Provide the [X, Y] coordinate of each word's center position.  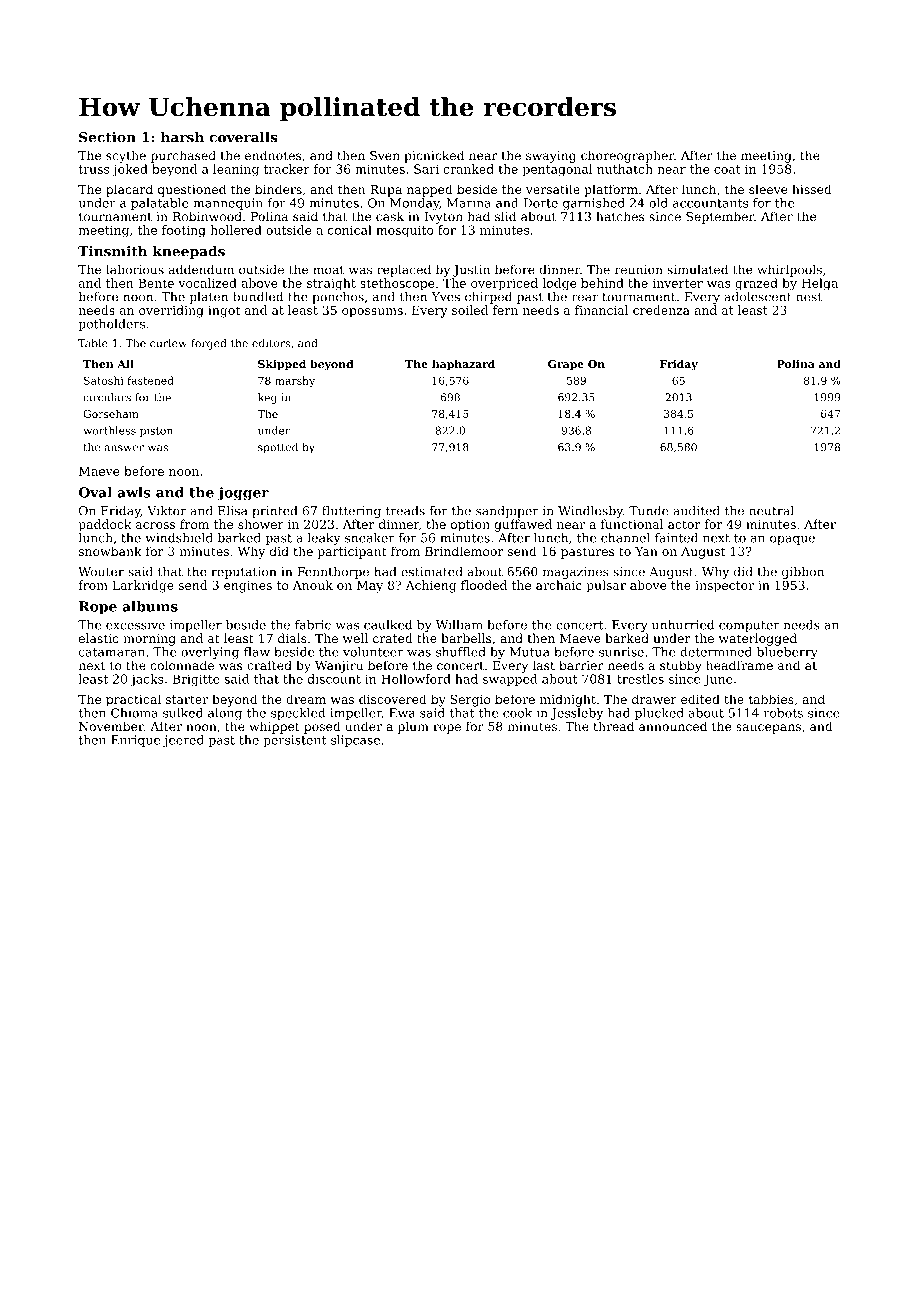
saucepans [768, 729]
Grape [566, 365]
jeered [183, 741]
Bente [156, 283]
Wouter [101, 572]
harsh [182, 137]
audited [696, 511]
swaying [551, 157]
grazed [756, 284]
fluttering [351, 512]
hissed [812, 189]
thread [613, 726]
